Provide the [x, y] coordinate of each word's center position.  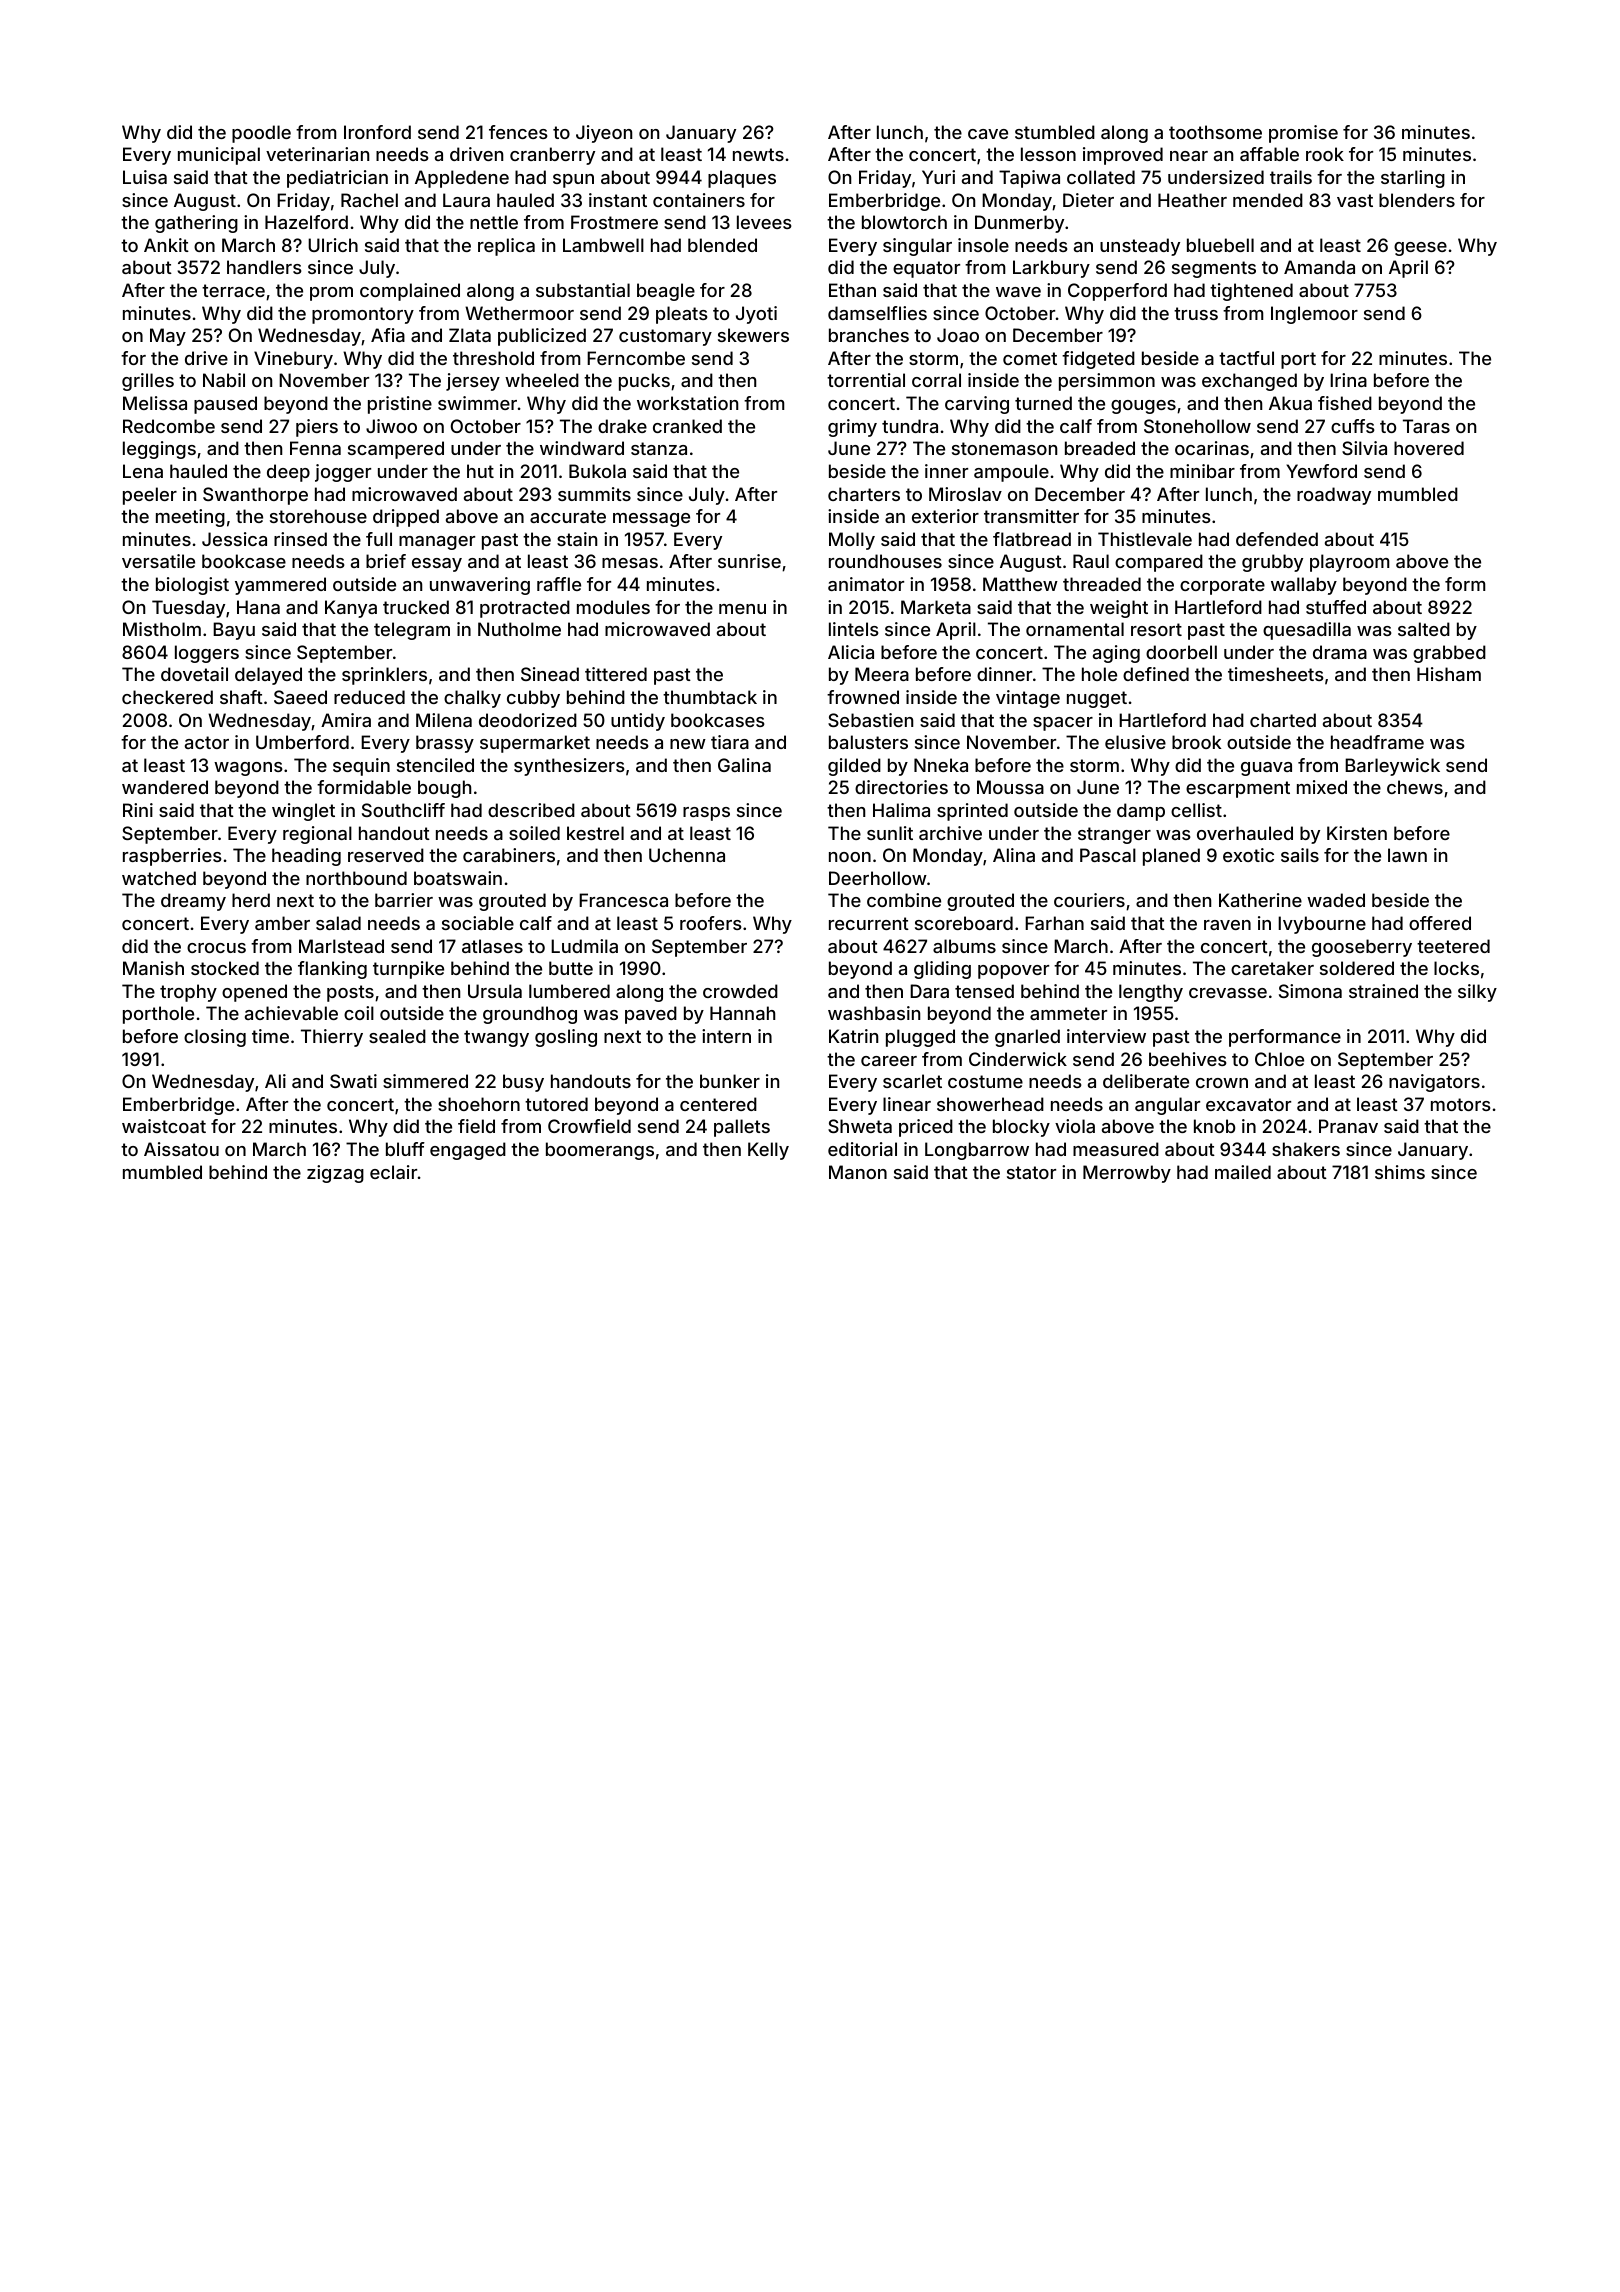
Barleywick [1392, 767]
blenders [1417, 200]
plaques [742, 179]
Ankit [166, 245]
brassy [445, 744]
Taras [1426, 426]
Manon [858, 1172]
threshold [493, 358]
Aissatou [181, 1149]
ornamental [1075, 629]
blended [722, 245]
